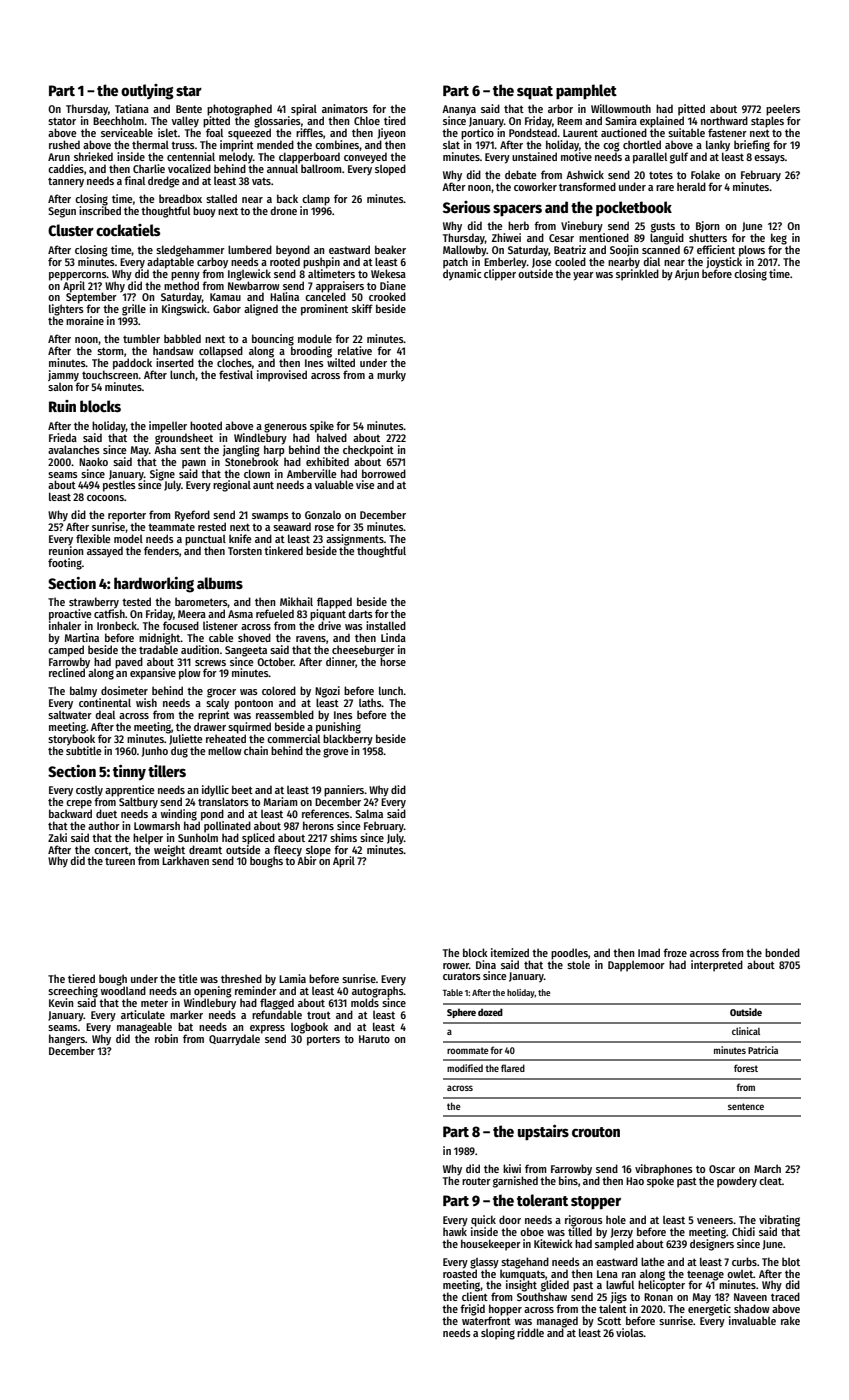 This image has width=849, height=1400. What do you see at coordinates (586, 92) in the image?
I see `pamphlet` at bounding box center [586, 92].
